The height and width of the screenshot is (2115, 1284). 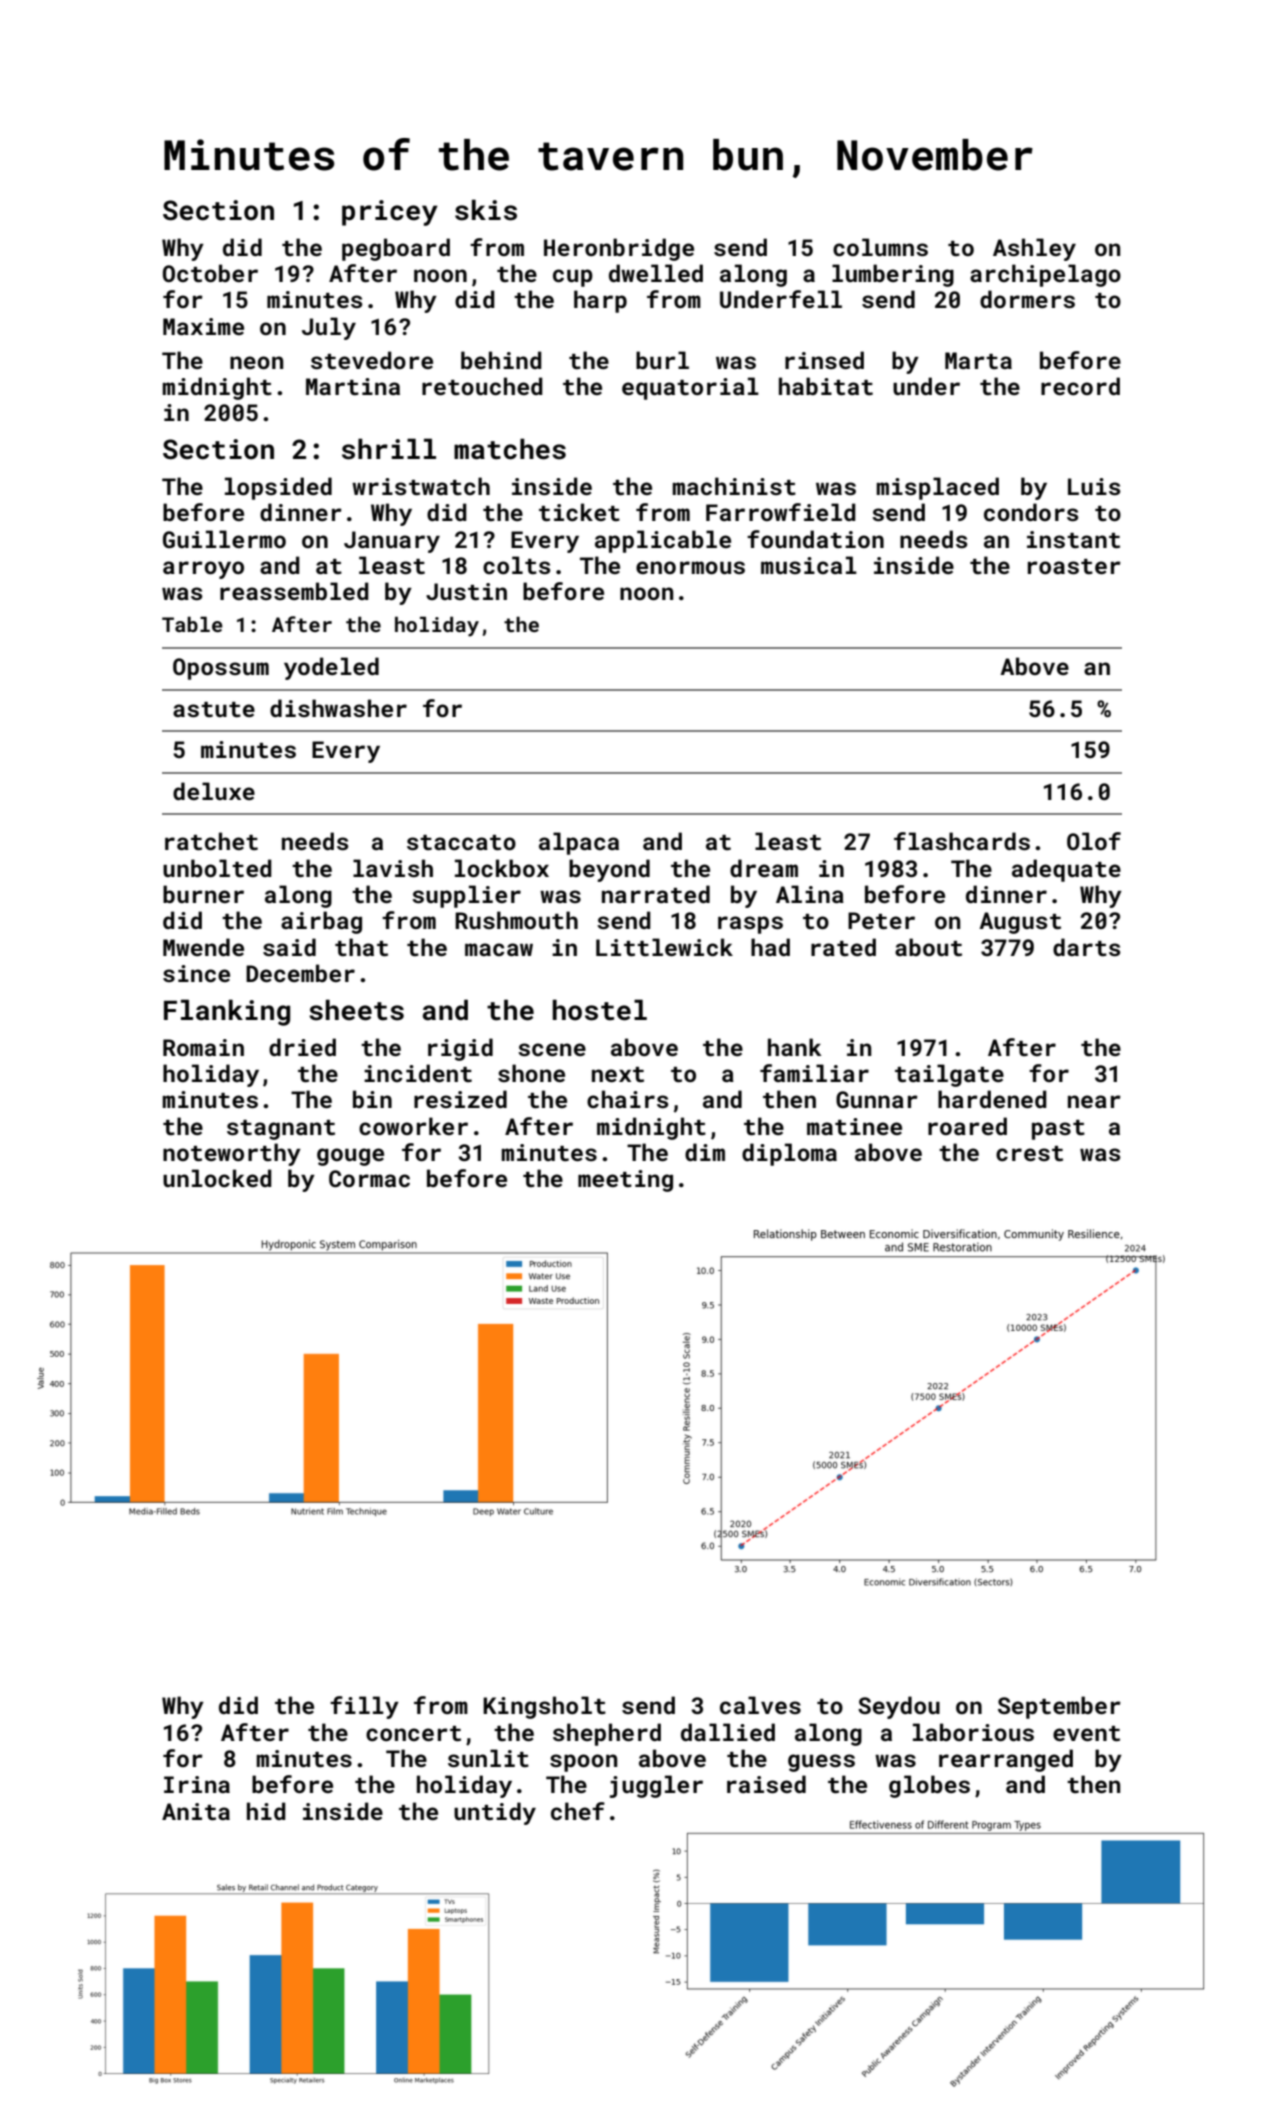 I want to click on Kingsholt, so click(x=544, y=1707).
